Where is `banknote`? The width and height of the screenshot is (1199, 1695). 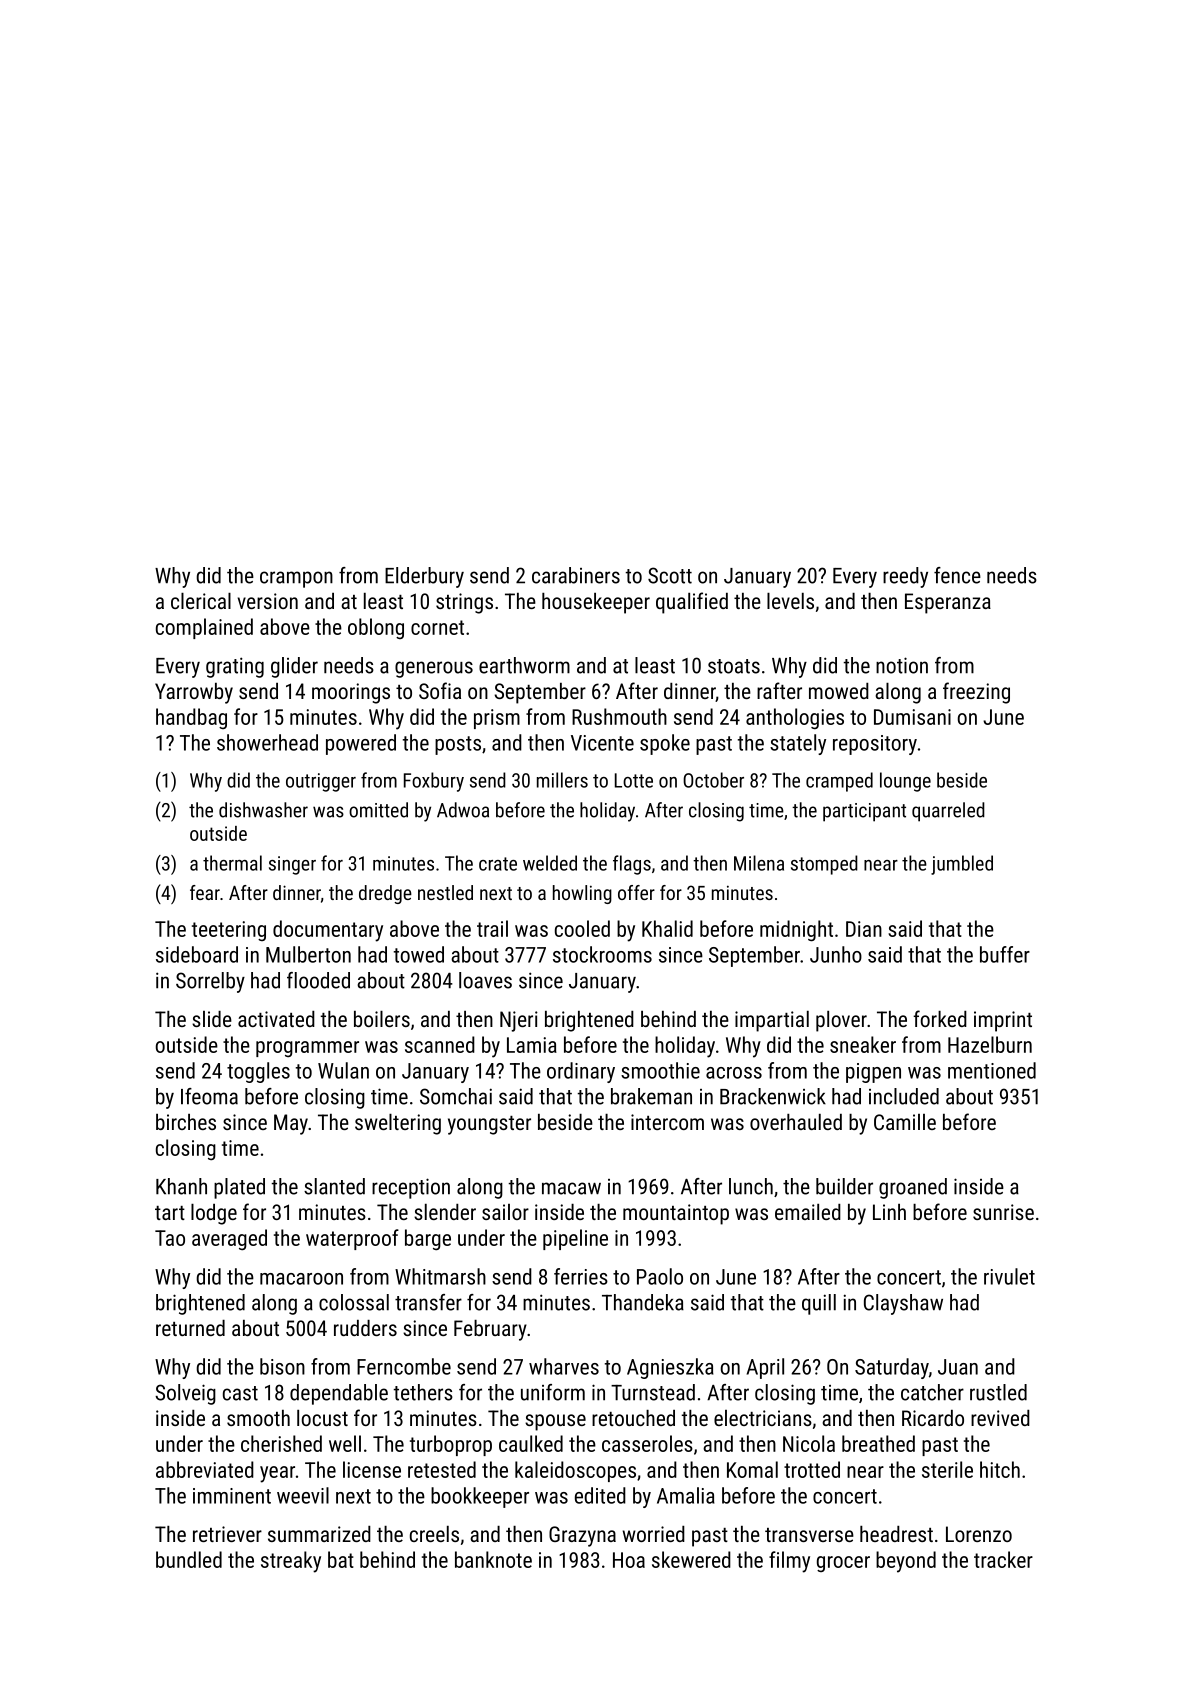 banknote is located at coordinates (493, 1559).
